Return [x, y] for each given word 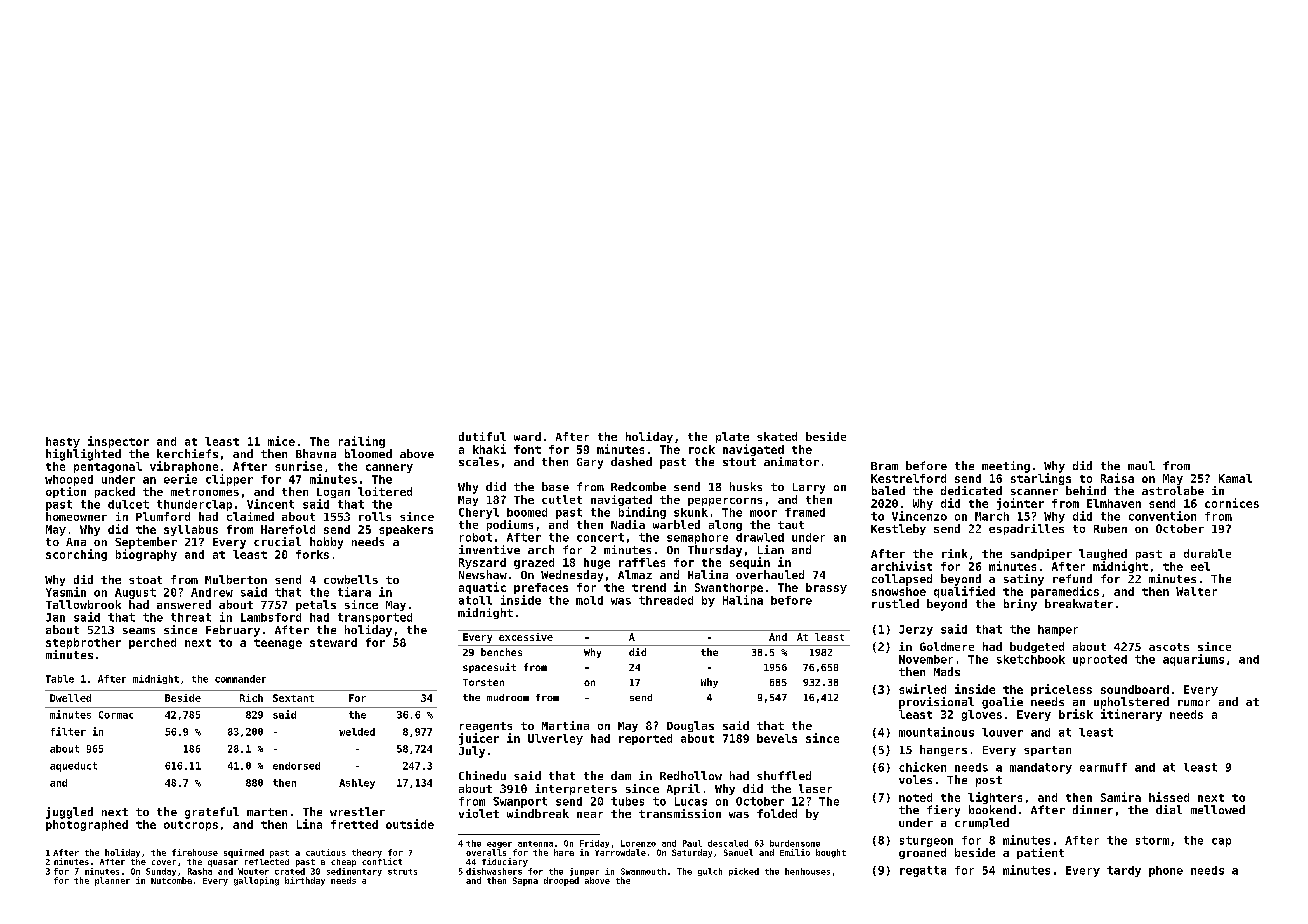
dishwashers [494, 871]
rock [702, 449]
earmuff [1103, 767]
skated [777, 436]
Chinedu [482, 775]
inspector [118, 442]
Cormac [116, 715]
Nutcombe [171, 880]
